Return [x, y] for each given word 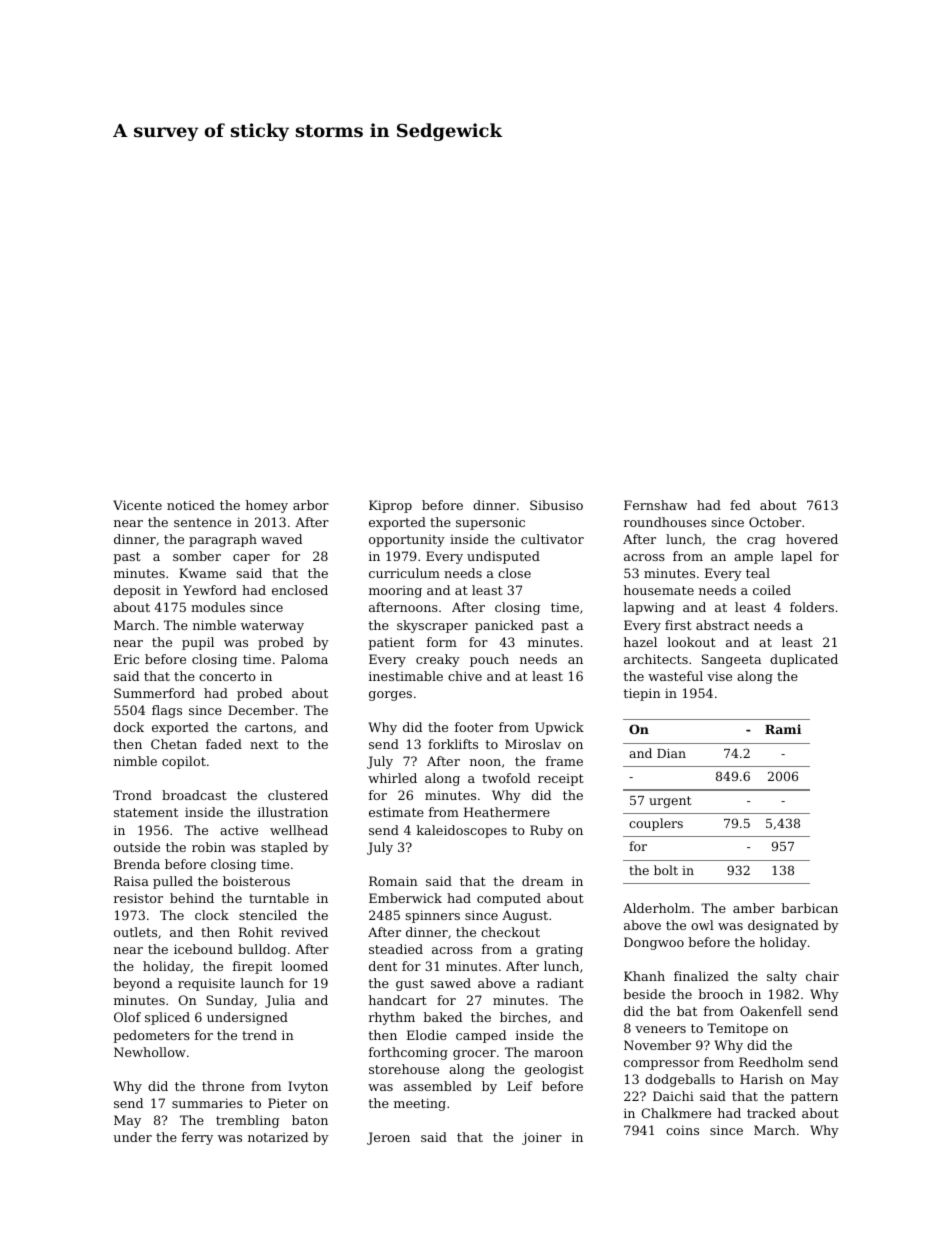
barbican [810, 908]
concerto [227, 676]
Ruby [546, 831]
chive [465, 676]
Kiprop [390, 506]
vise [719, 676]
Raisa [131, 881]
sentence [202, 522]
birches [523, 1017]
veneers [660, 1029]
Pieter [287, 1103]
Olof [127, 1017]
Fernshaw [655, 505]
